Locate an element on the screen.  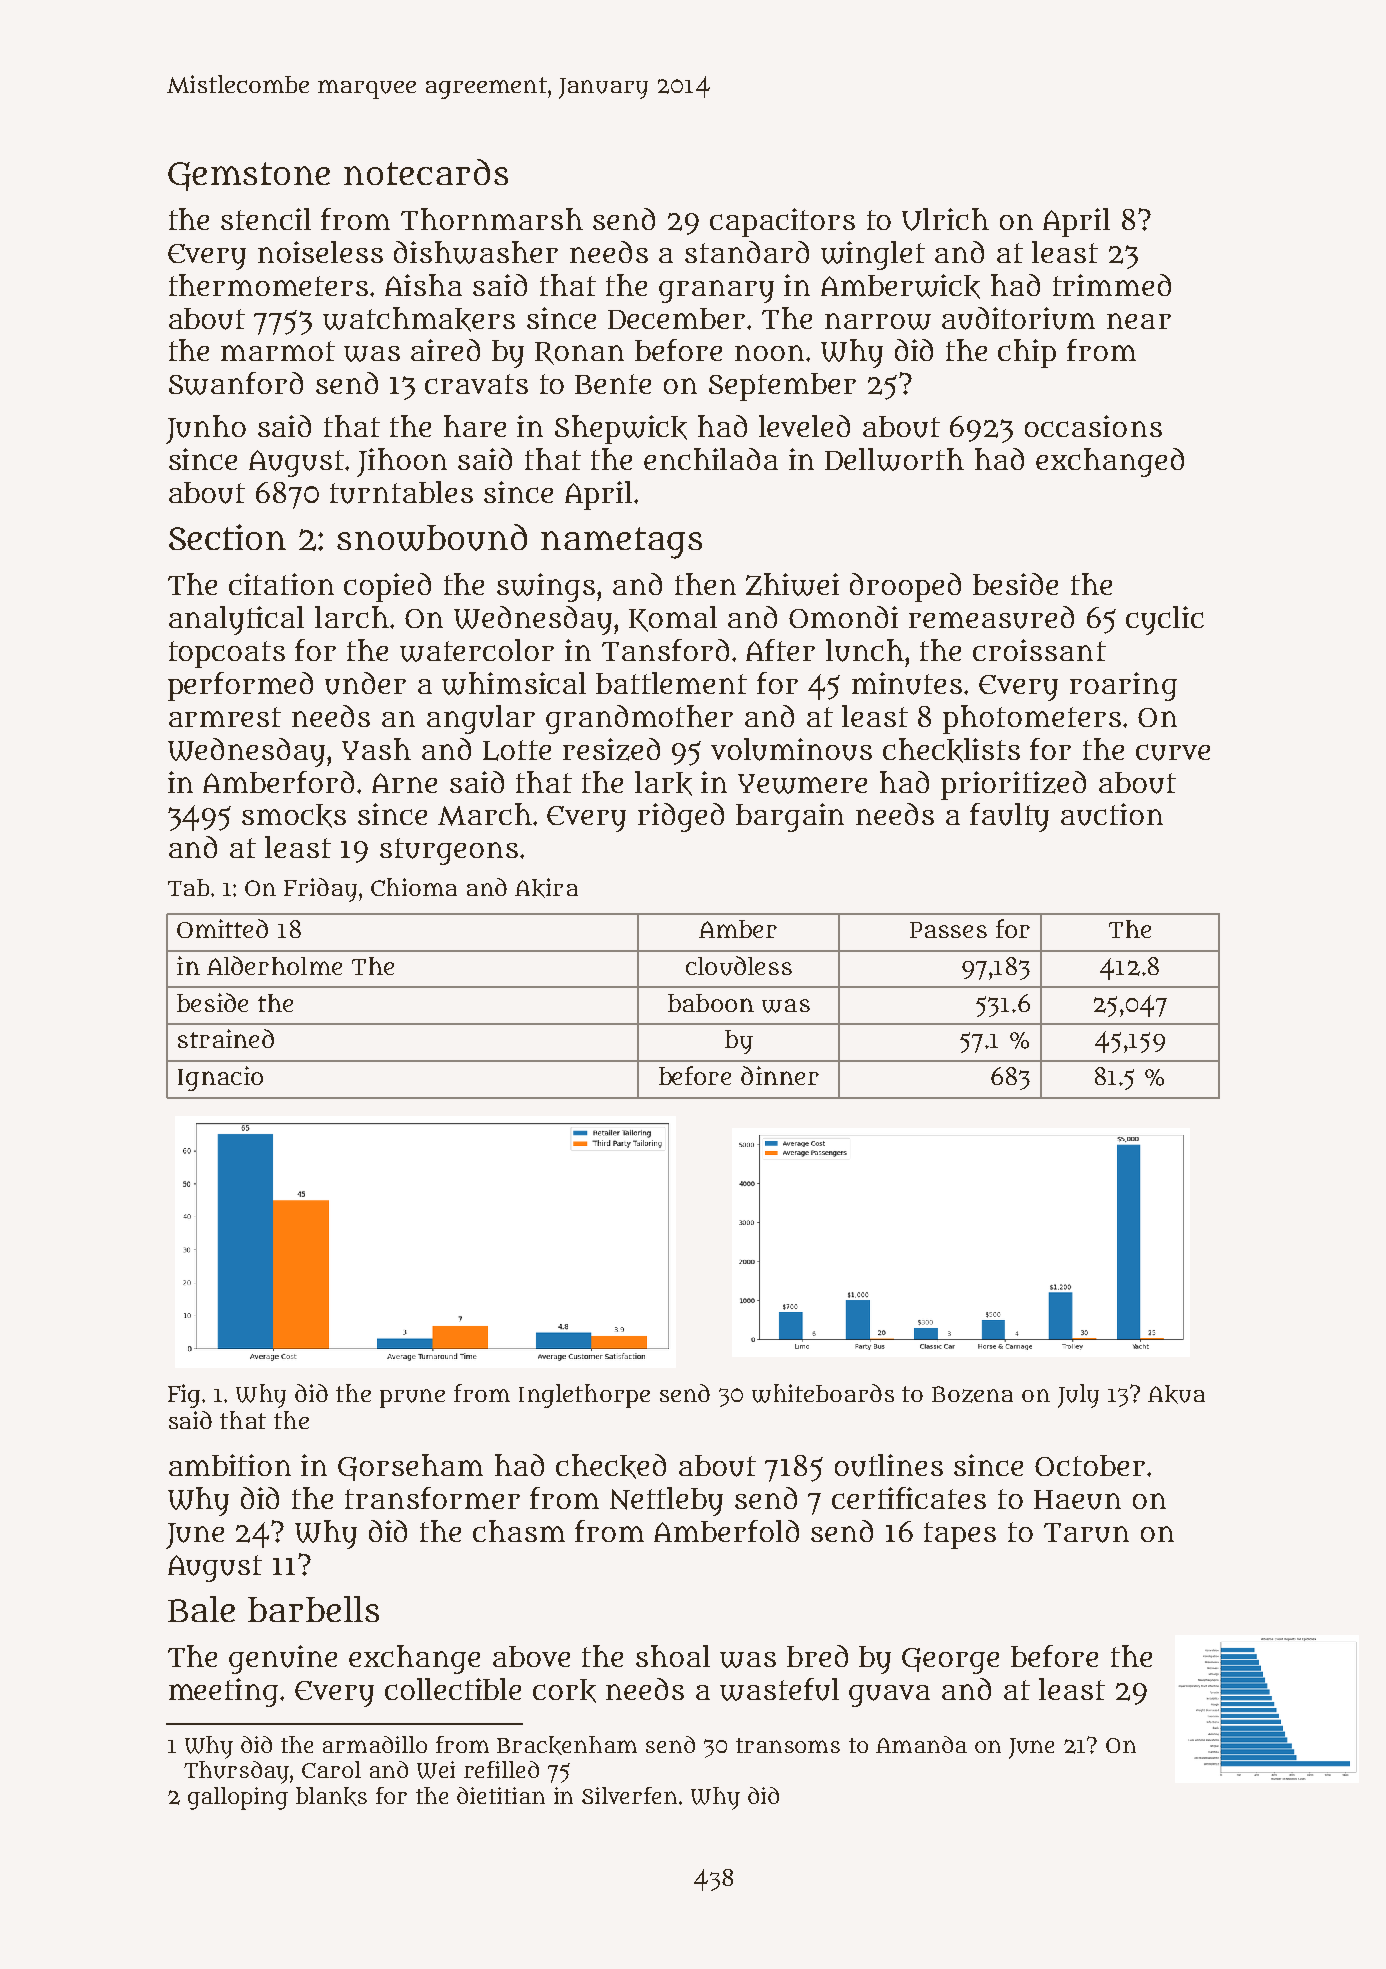
Ulrich is located at coordinates (945, 219).
